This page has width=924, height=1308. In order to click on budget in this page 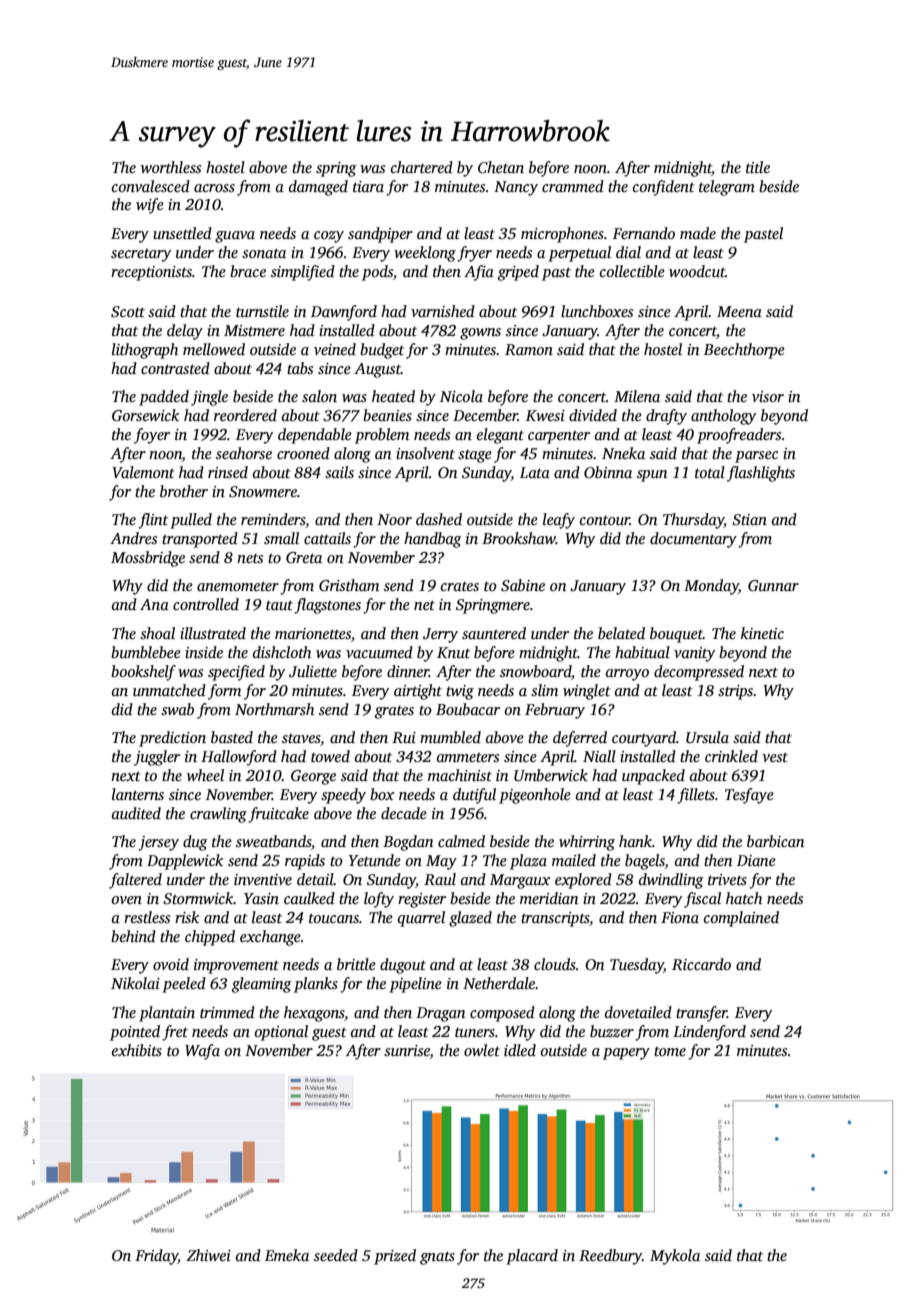, I will do `click(382, 351)`.
